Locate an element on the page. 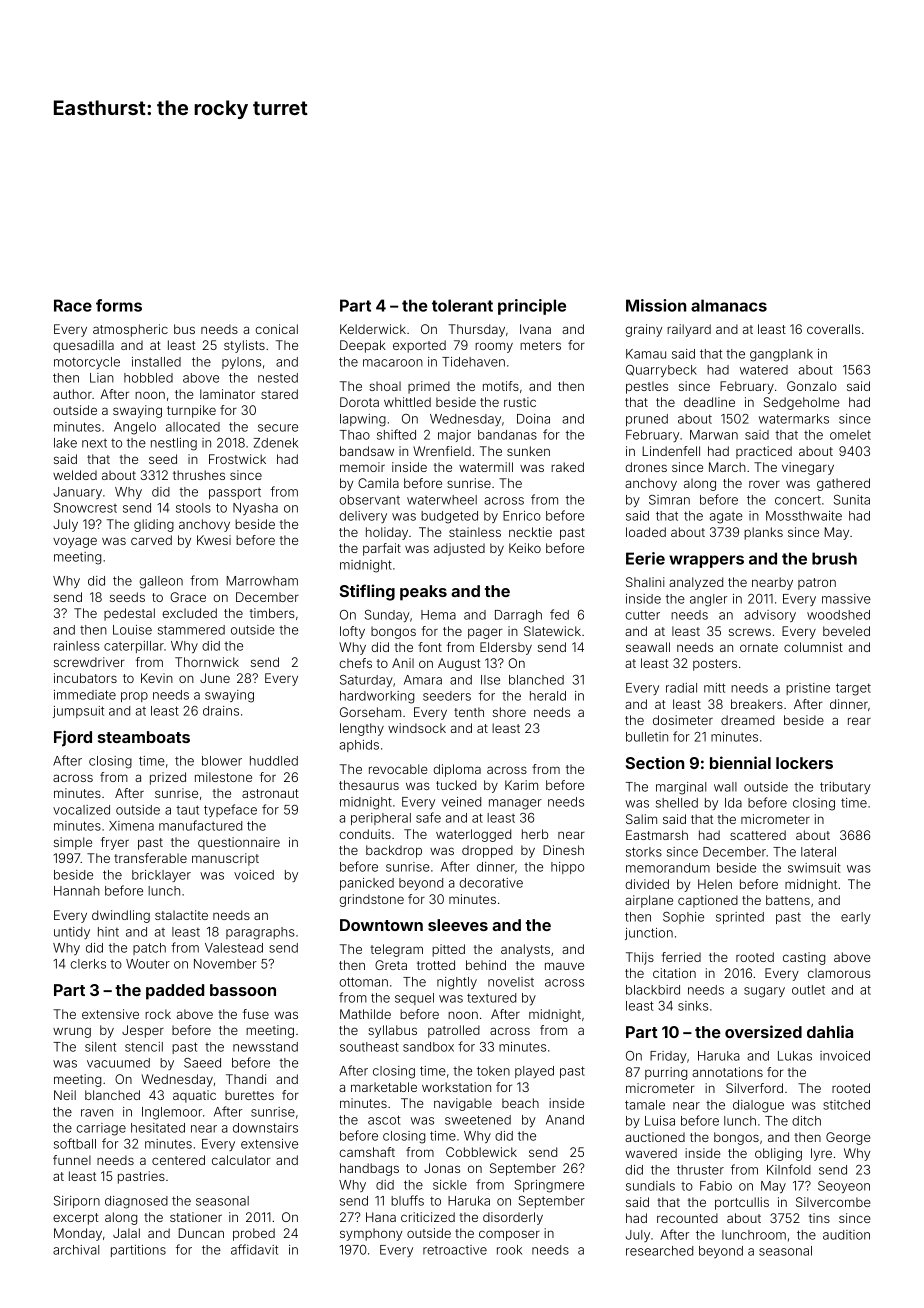 Image resolution: width=924 pixels, height=1308 pixels. drains is located at coordinates (221, 711).
